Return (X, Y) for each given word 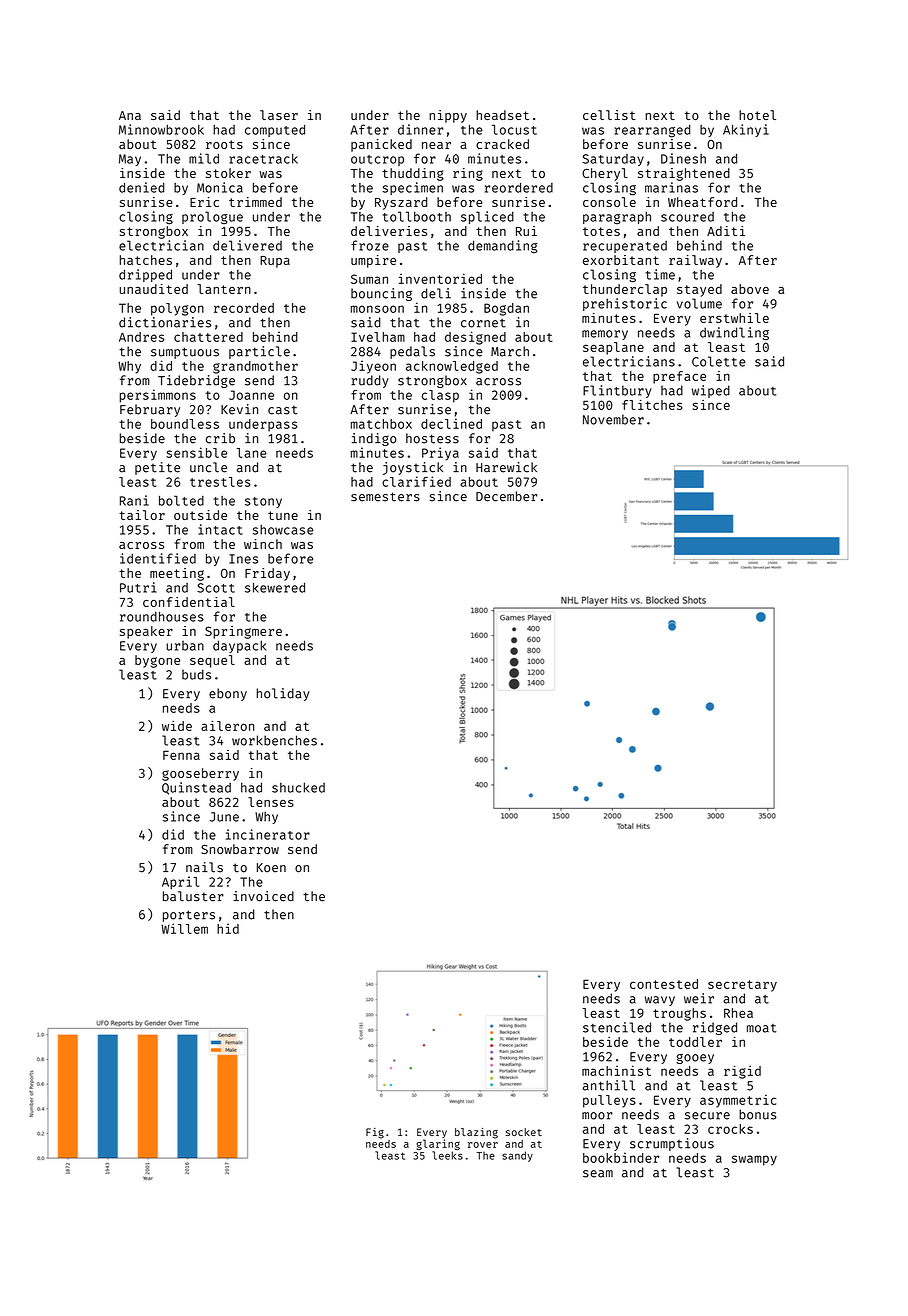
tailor (142, 515)
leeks (447, 1155)
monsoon (377, 309)
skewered (275, 587)
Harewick (506, 467)
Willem (184, 928)
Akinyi (746, 130)
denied (141, 187)
